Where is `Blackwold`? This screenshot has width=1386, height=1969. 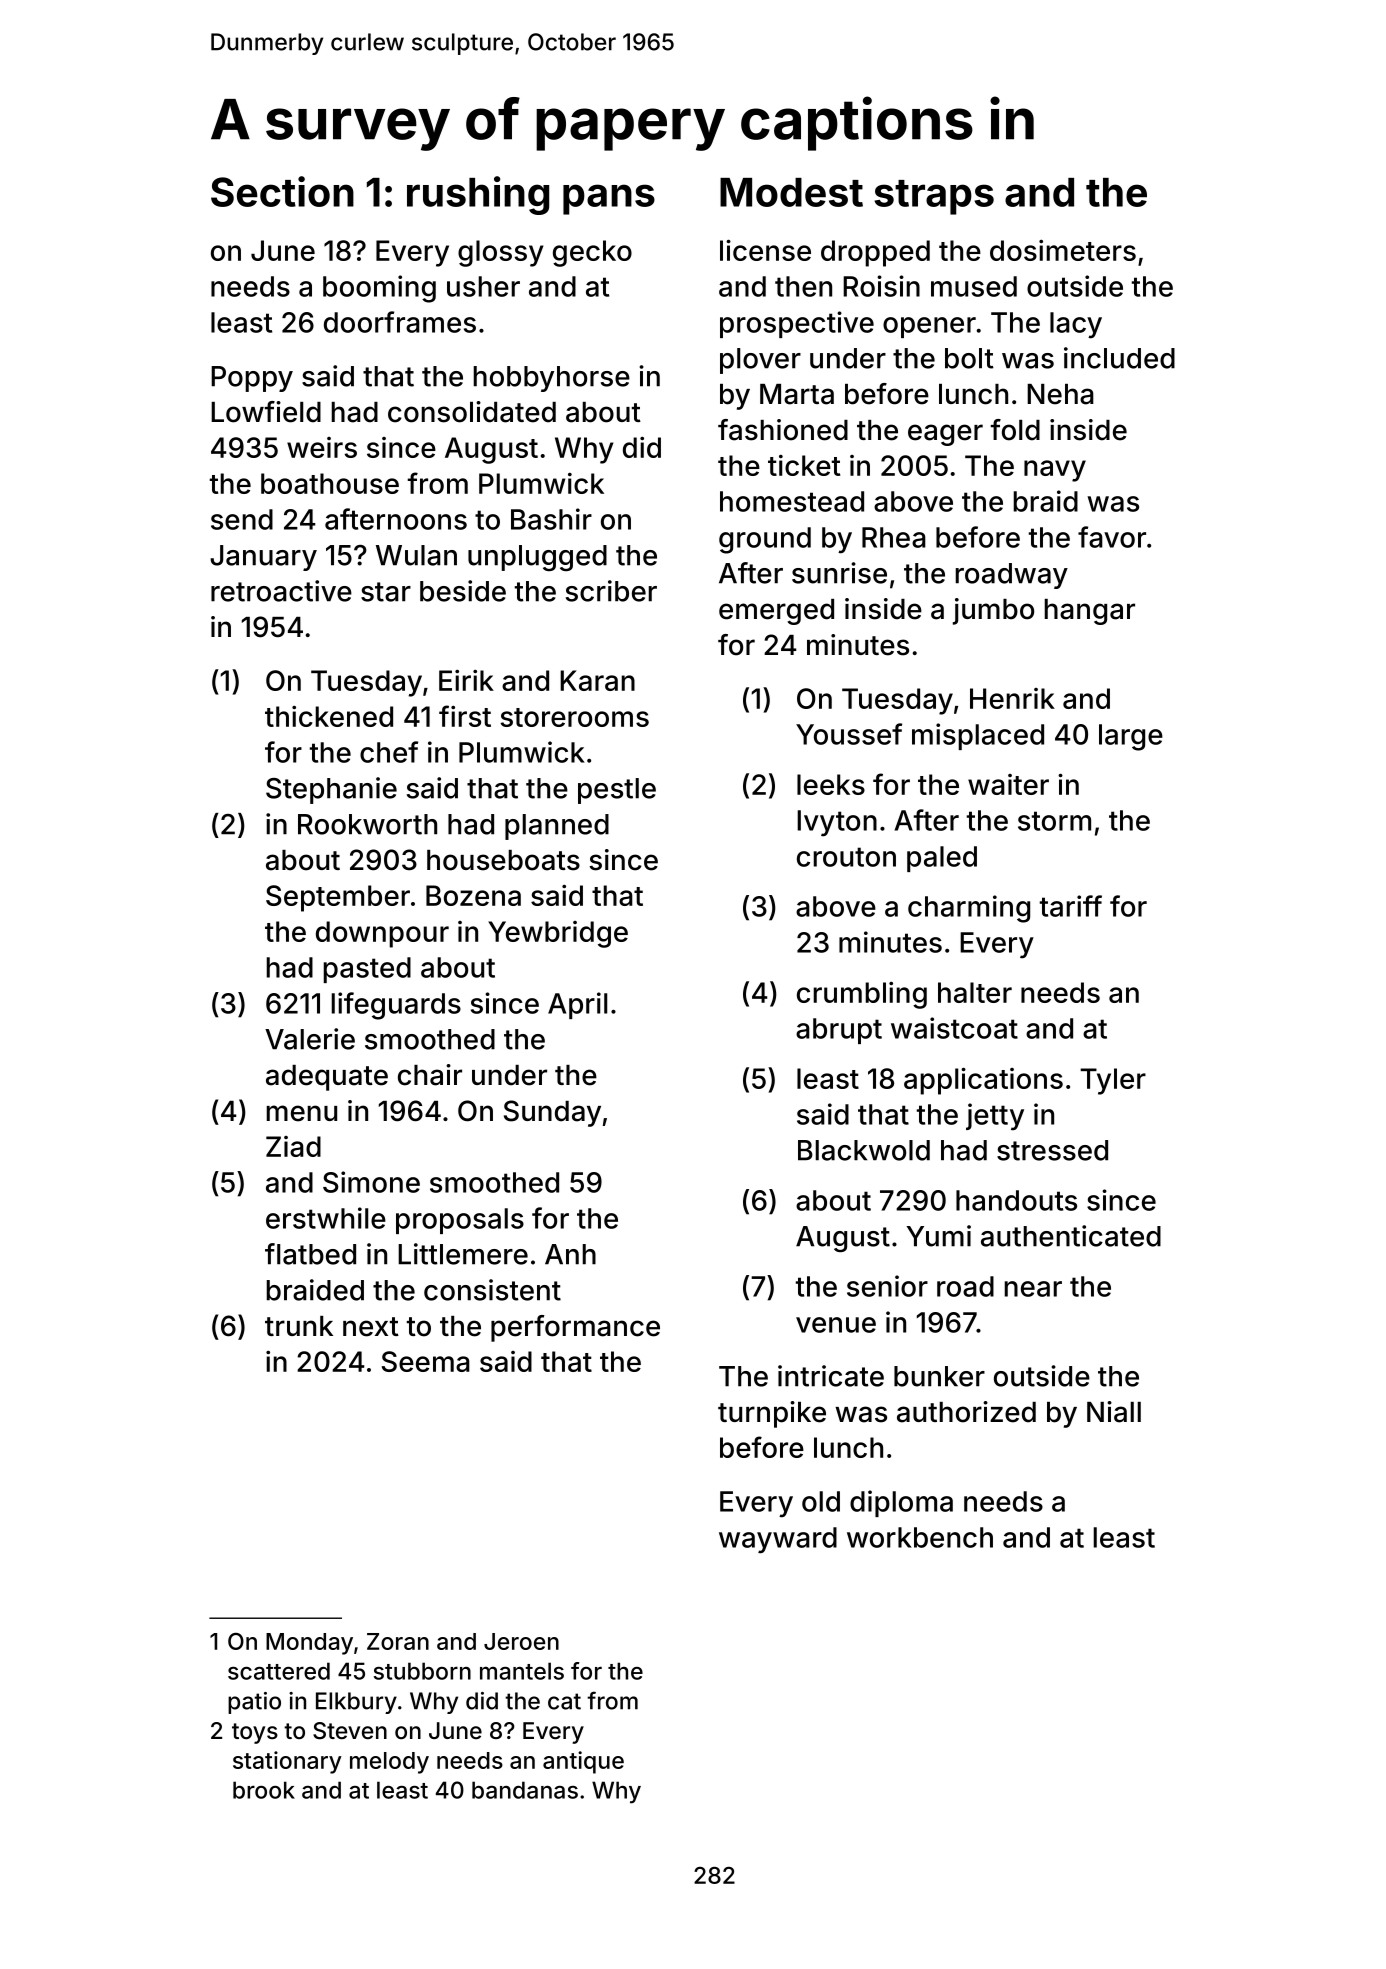
Blackwold is located at coordinates (864, 1150).
